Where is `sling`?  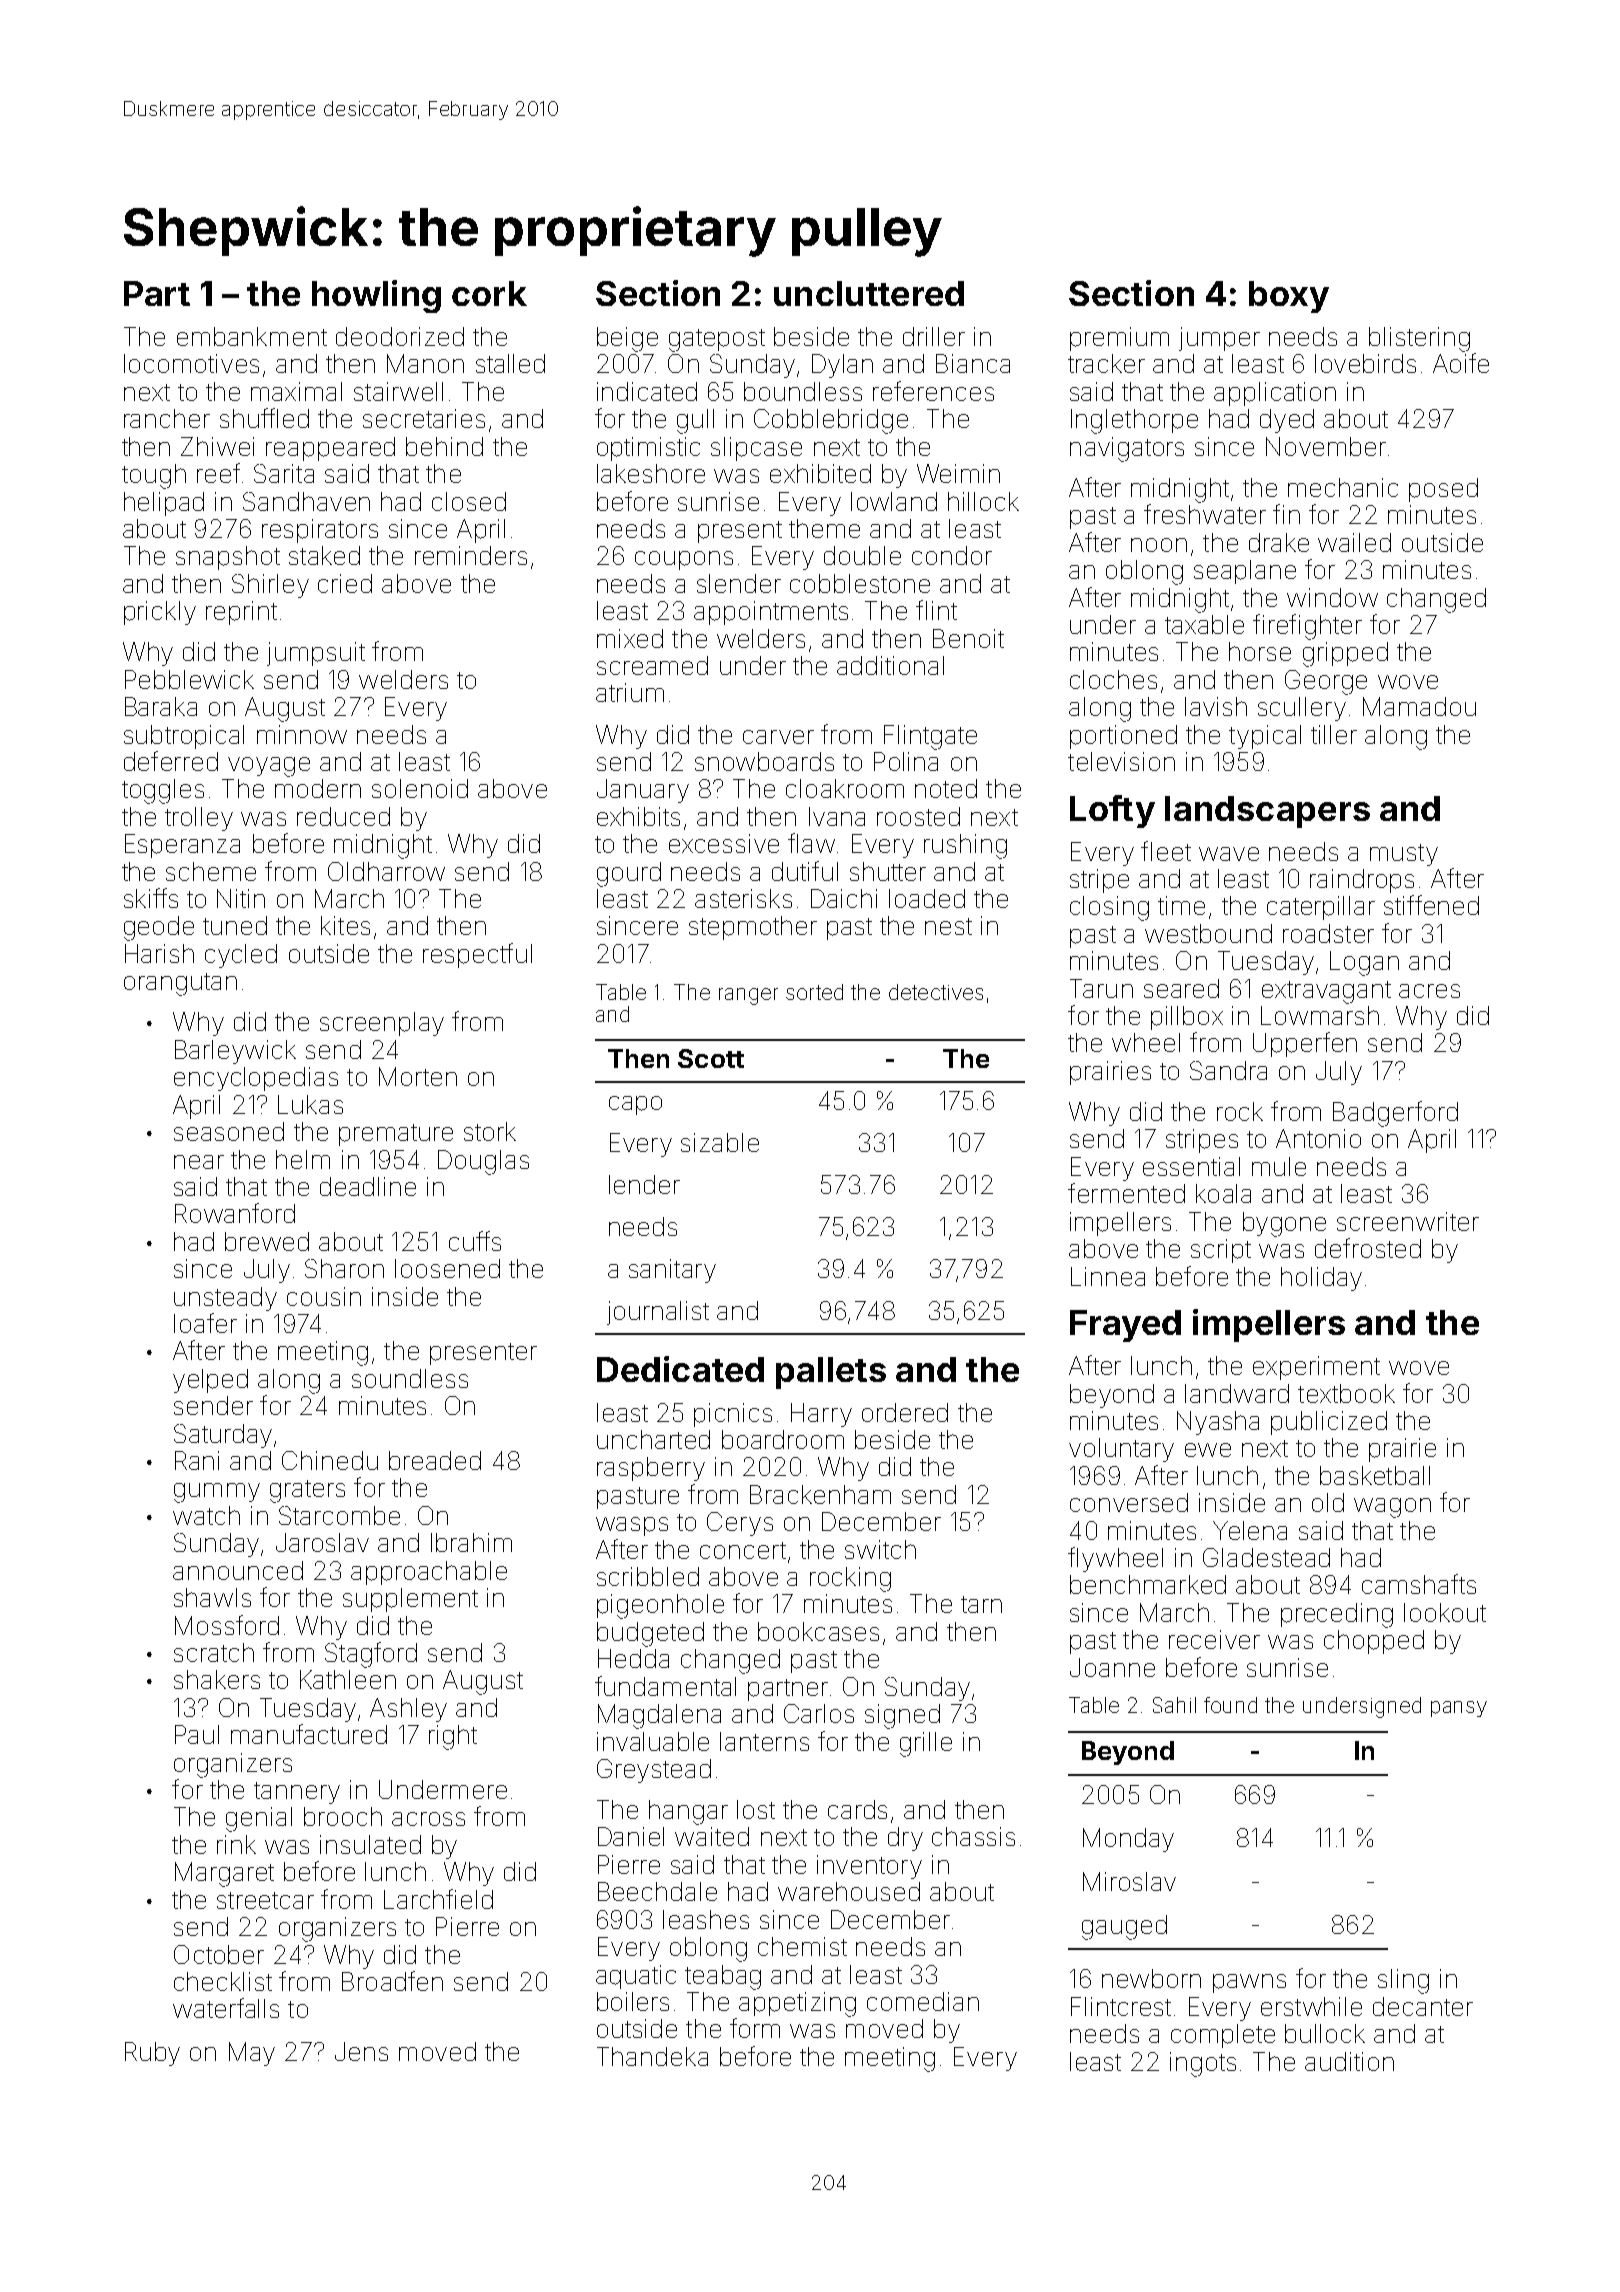
sling is located at coordinates (1403, 1981).
